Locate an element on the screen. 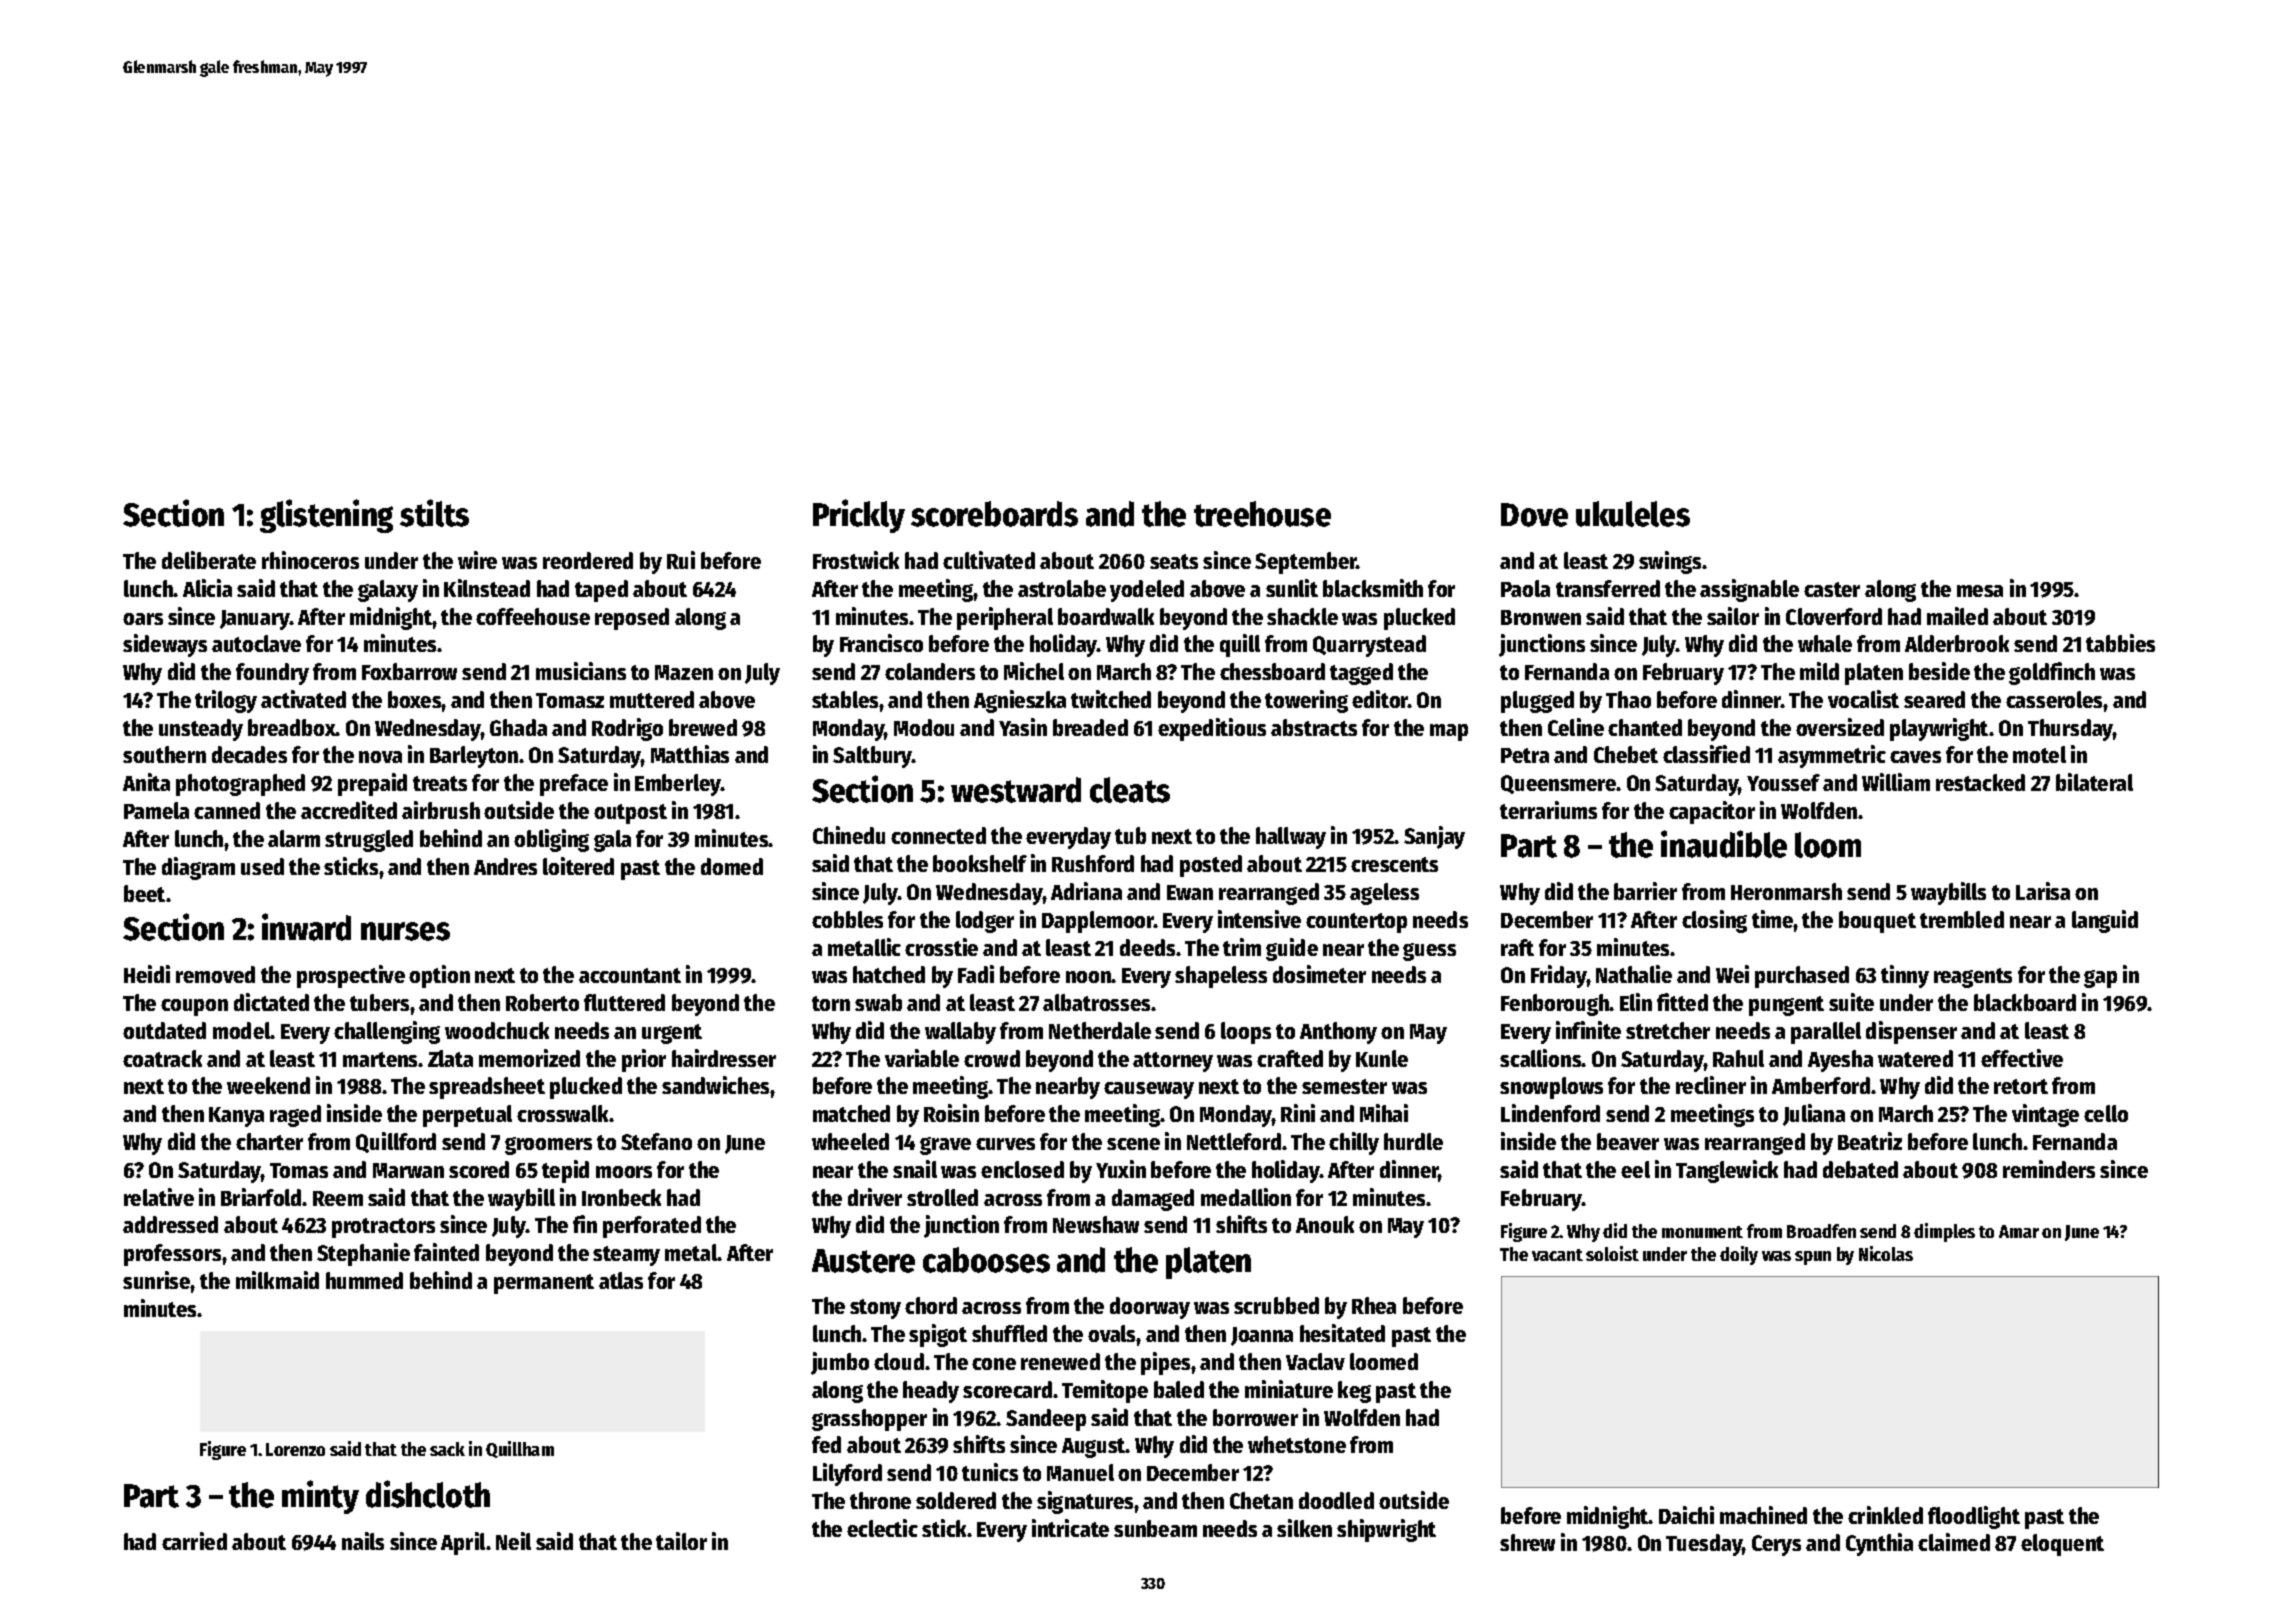 The width and height of the screenshot is (2282, 1614). semester is located at coordinates (1344, 1086).
